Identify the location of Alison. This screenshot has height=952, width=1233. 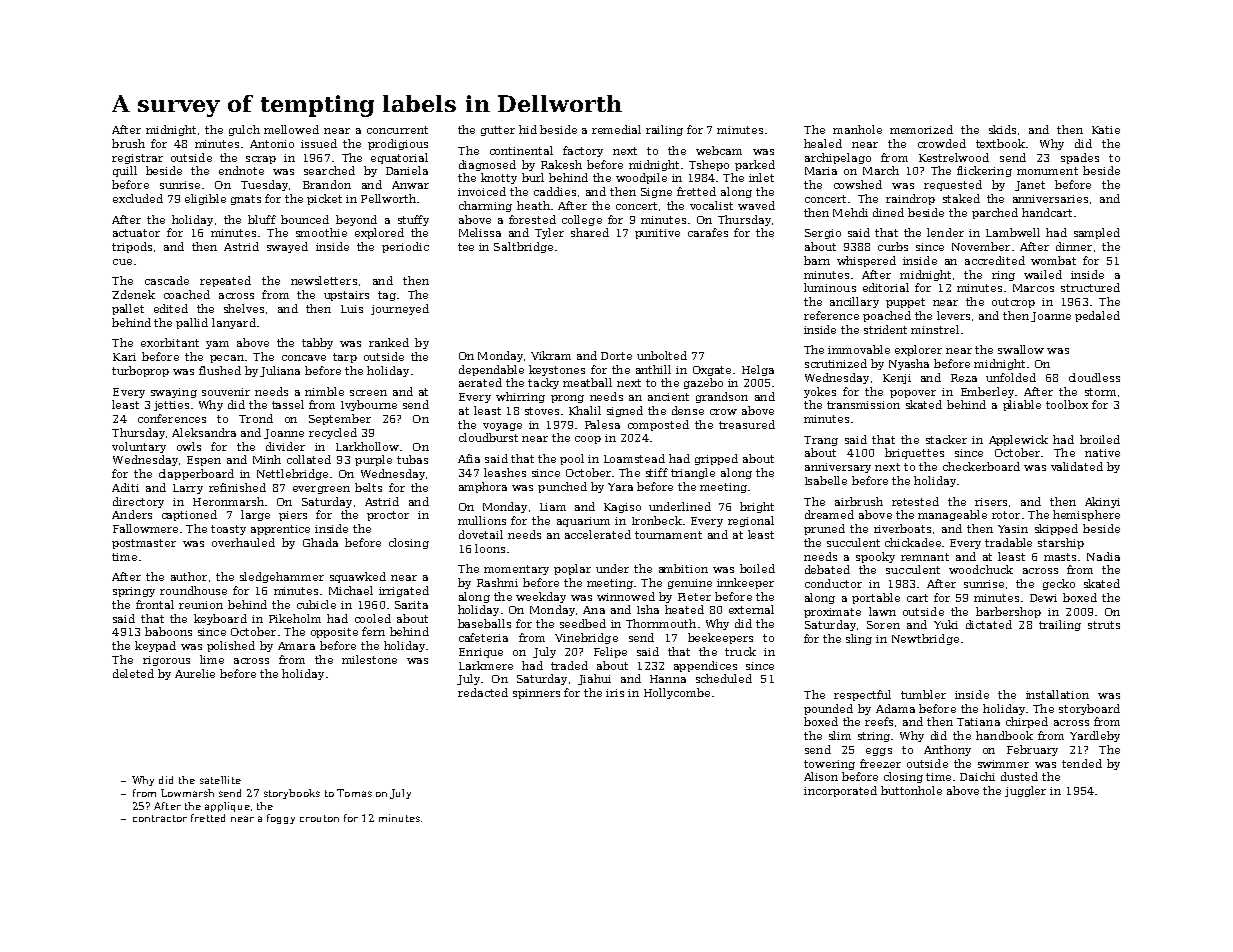
(821, 776).
